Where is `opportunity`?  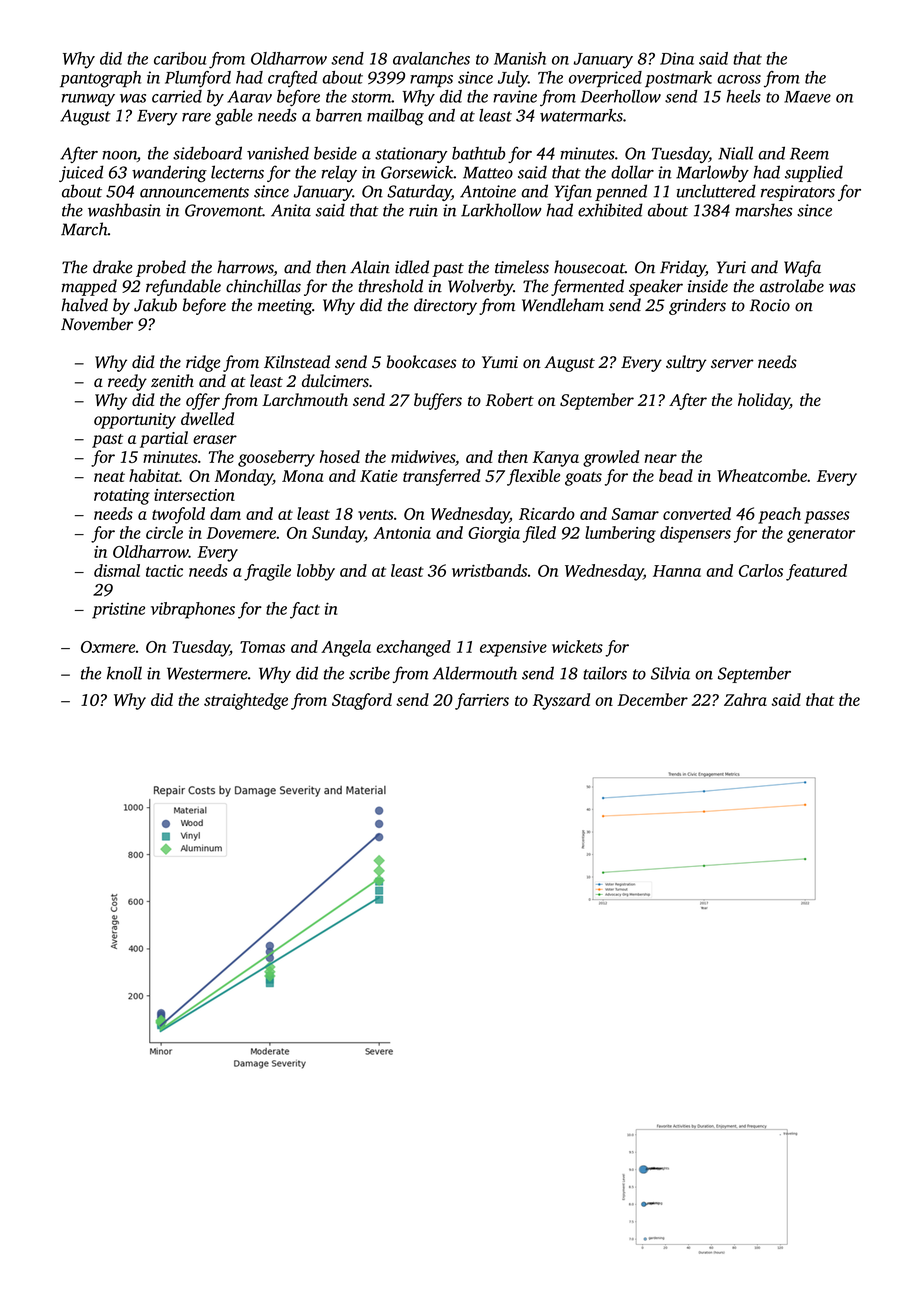 opportunity is located at coordinates (135, 421).
